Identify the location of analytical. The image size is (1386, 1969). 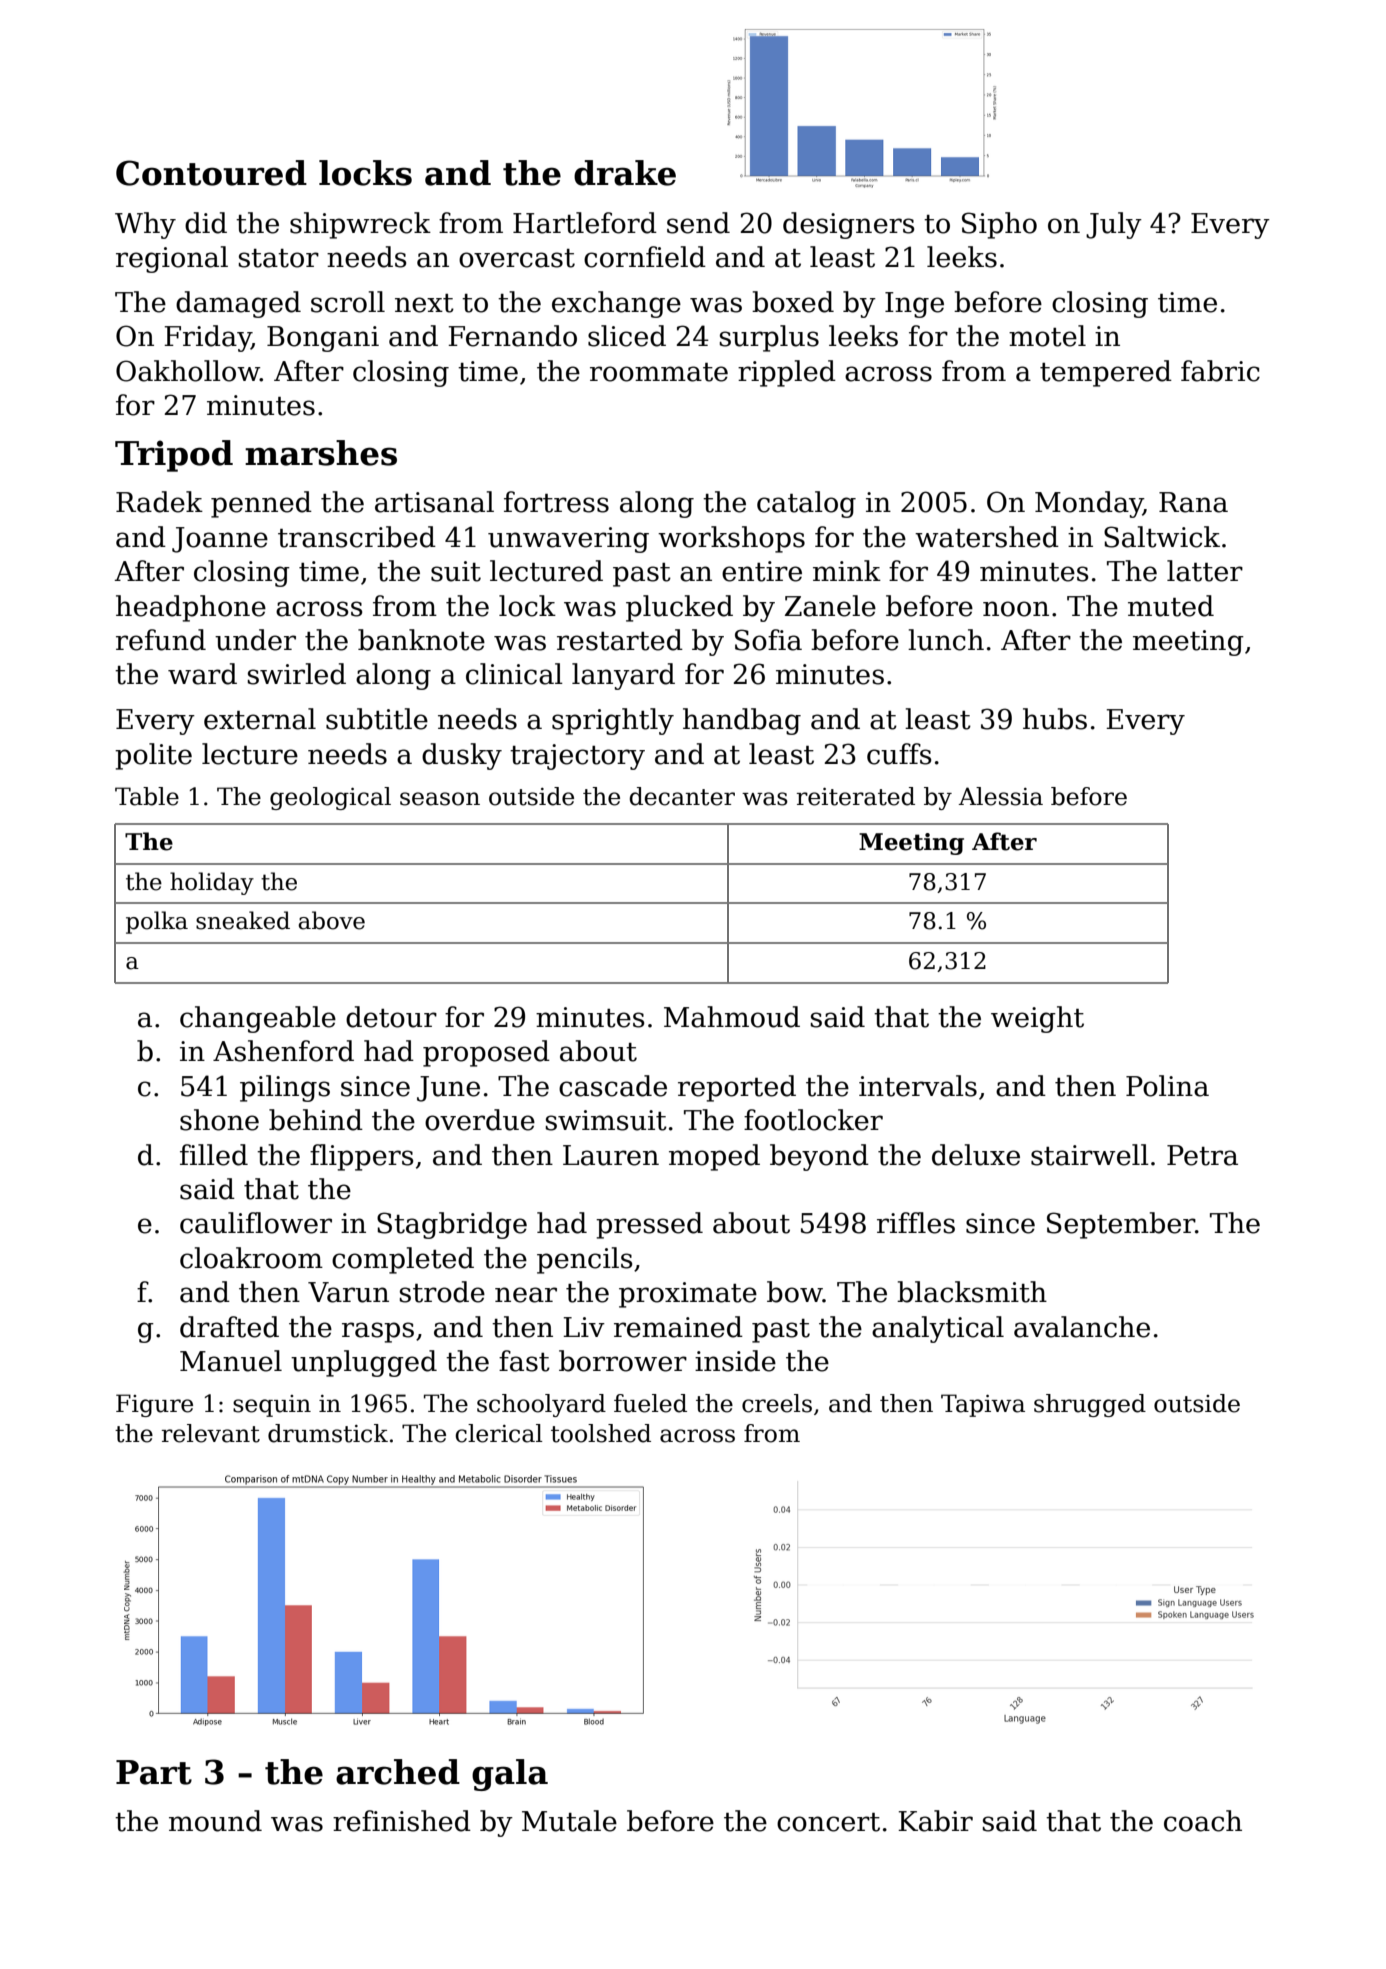
(938, 1329).
